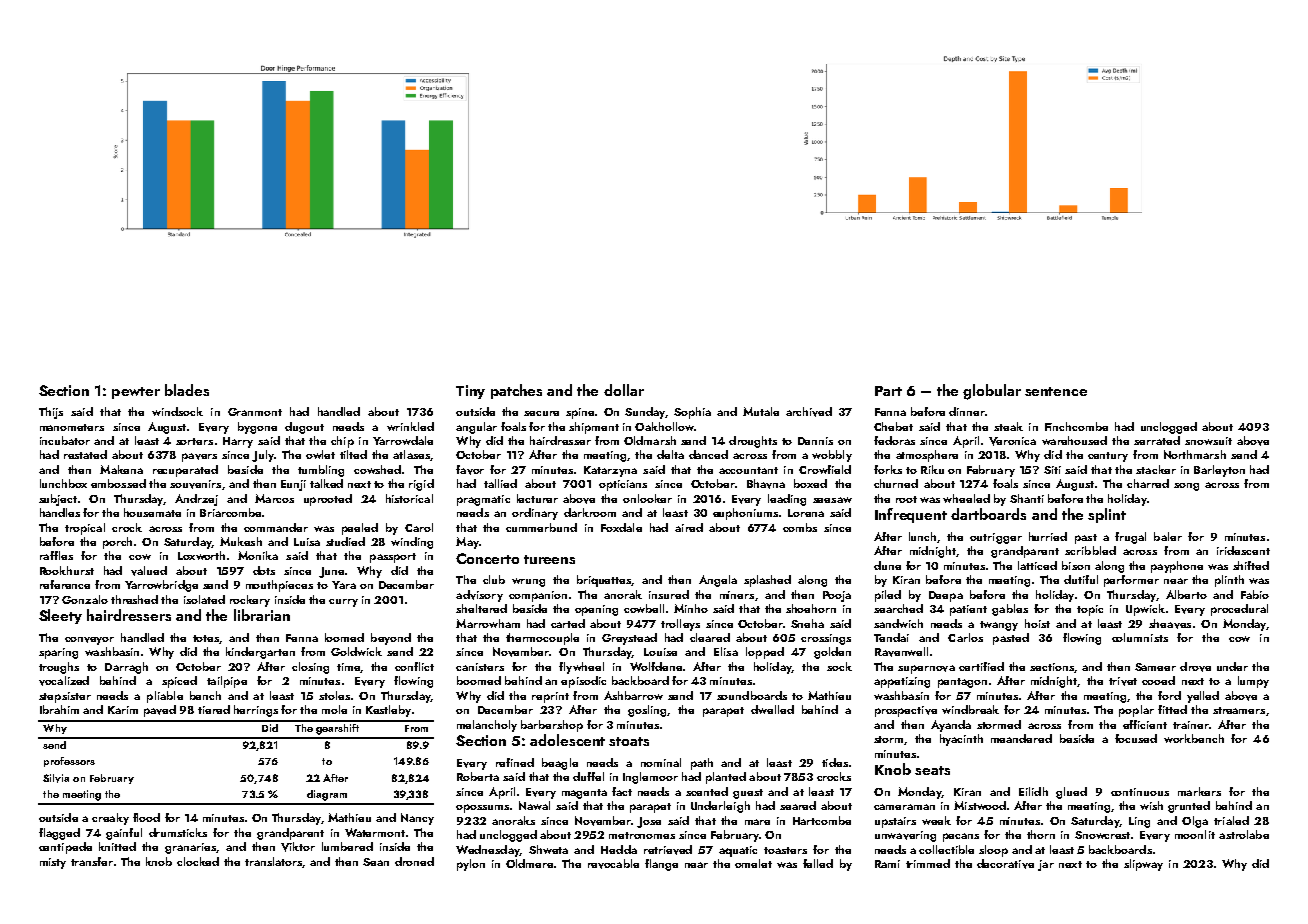 The width and height of the screenshot is (1308, 924). I want to click on pavers, so click(199, 457).
